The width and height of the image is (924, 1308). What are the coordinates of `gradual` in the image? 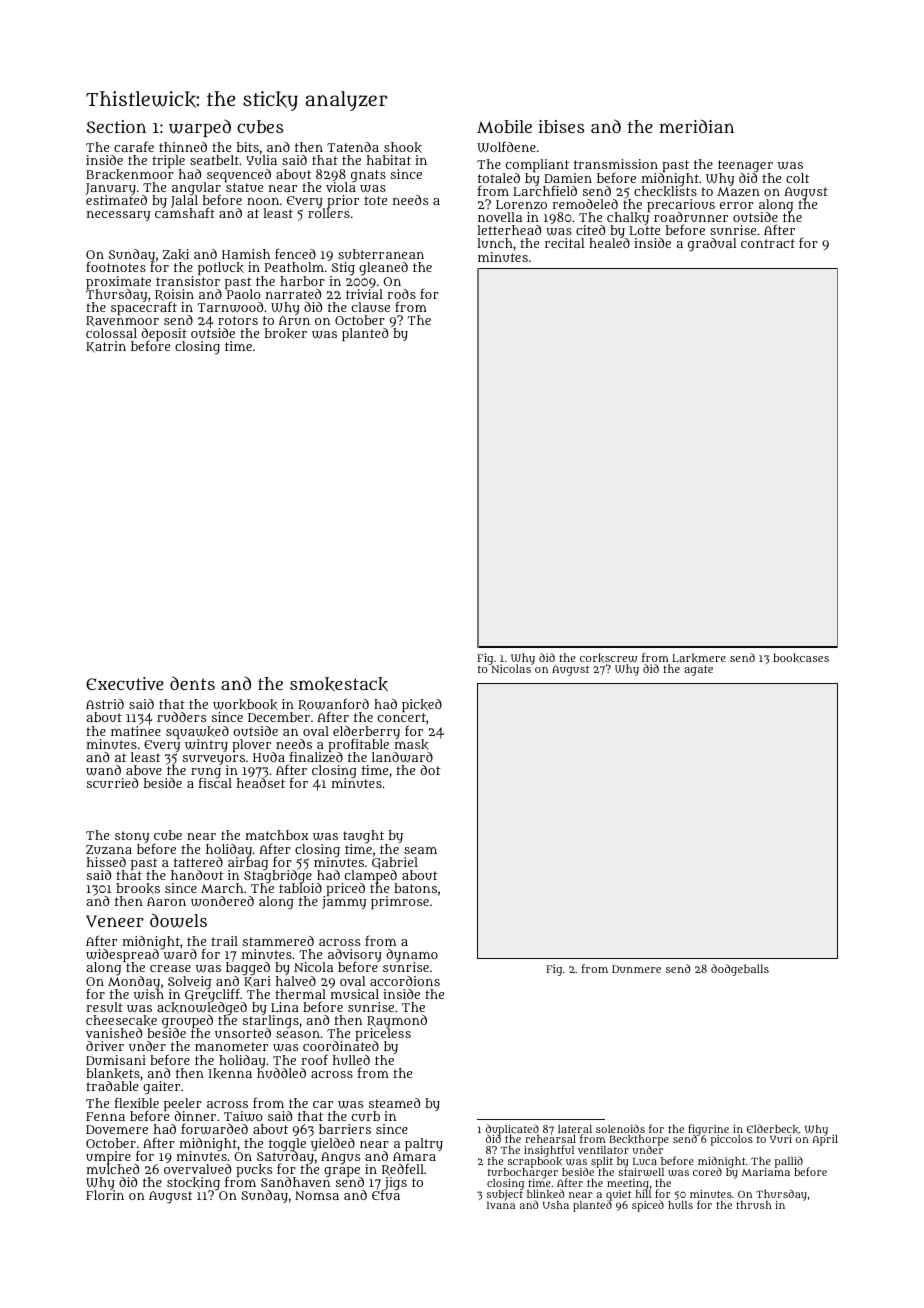 It's located at (712, 245).
